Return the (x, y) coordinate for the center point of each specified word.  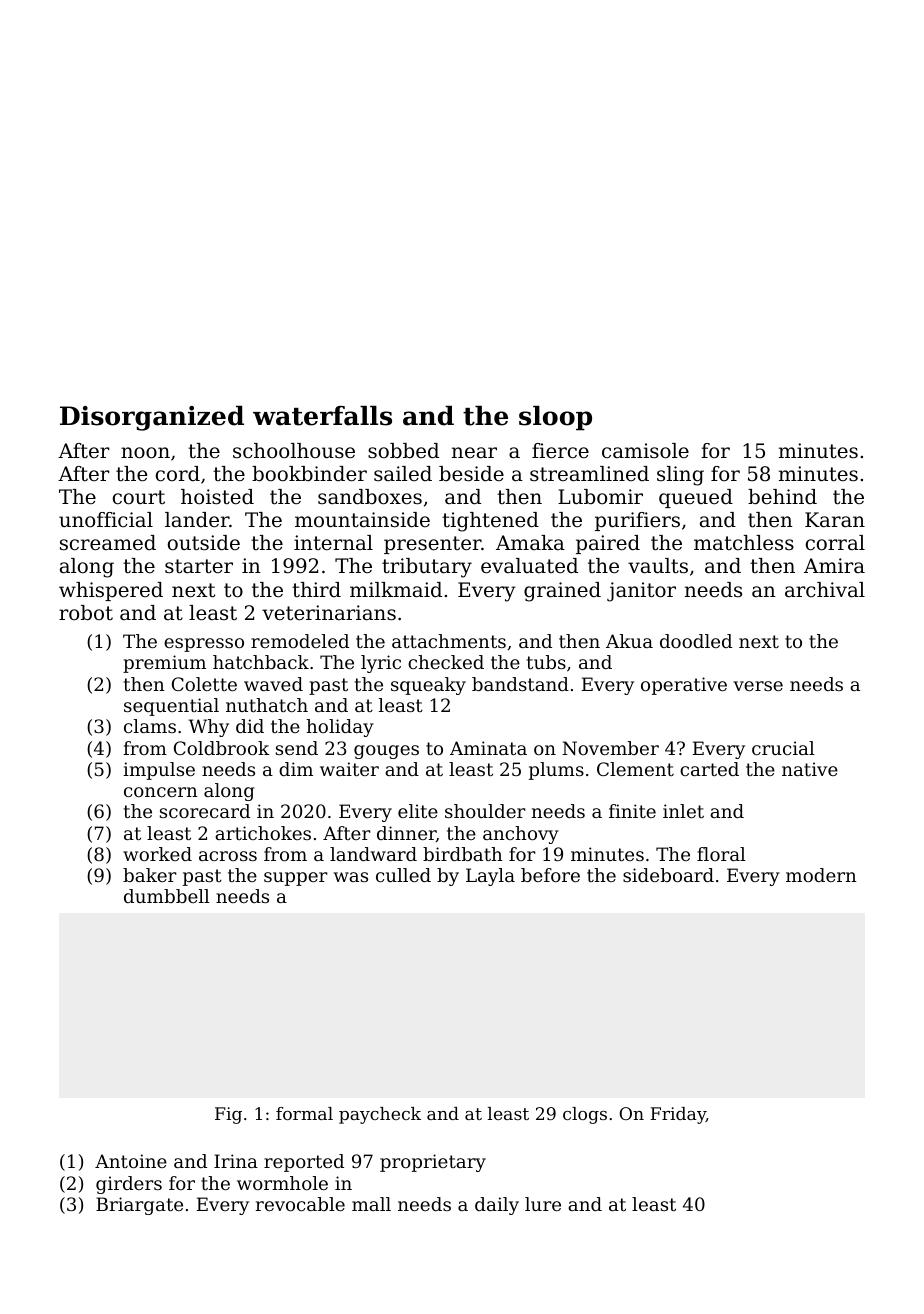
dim (296, 769)
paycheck (380, 1115)
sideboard (668, 875)
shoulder (485, 811)
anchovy (521, 835)
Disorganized (152, 418)
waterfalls (322, 416)
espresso (204, 645)
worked (157, 854)
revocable (300, 1204)
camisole (645, 451)
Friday (678, 1115)
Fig (228, 1115)
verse (758, 686)
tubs (546, 662)
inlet (683, 811)
